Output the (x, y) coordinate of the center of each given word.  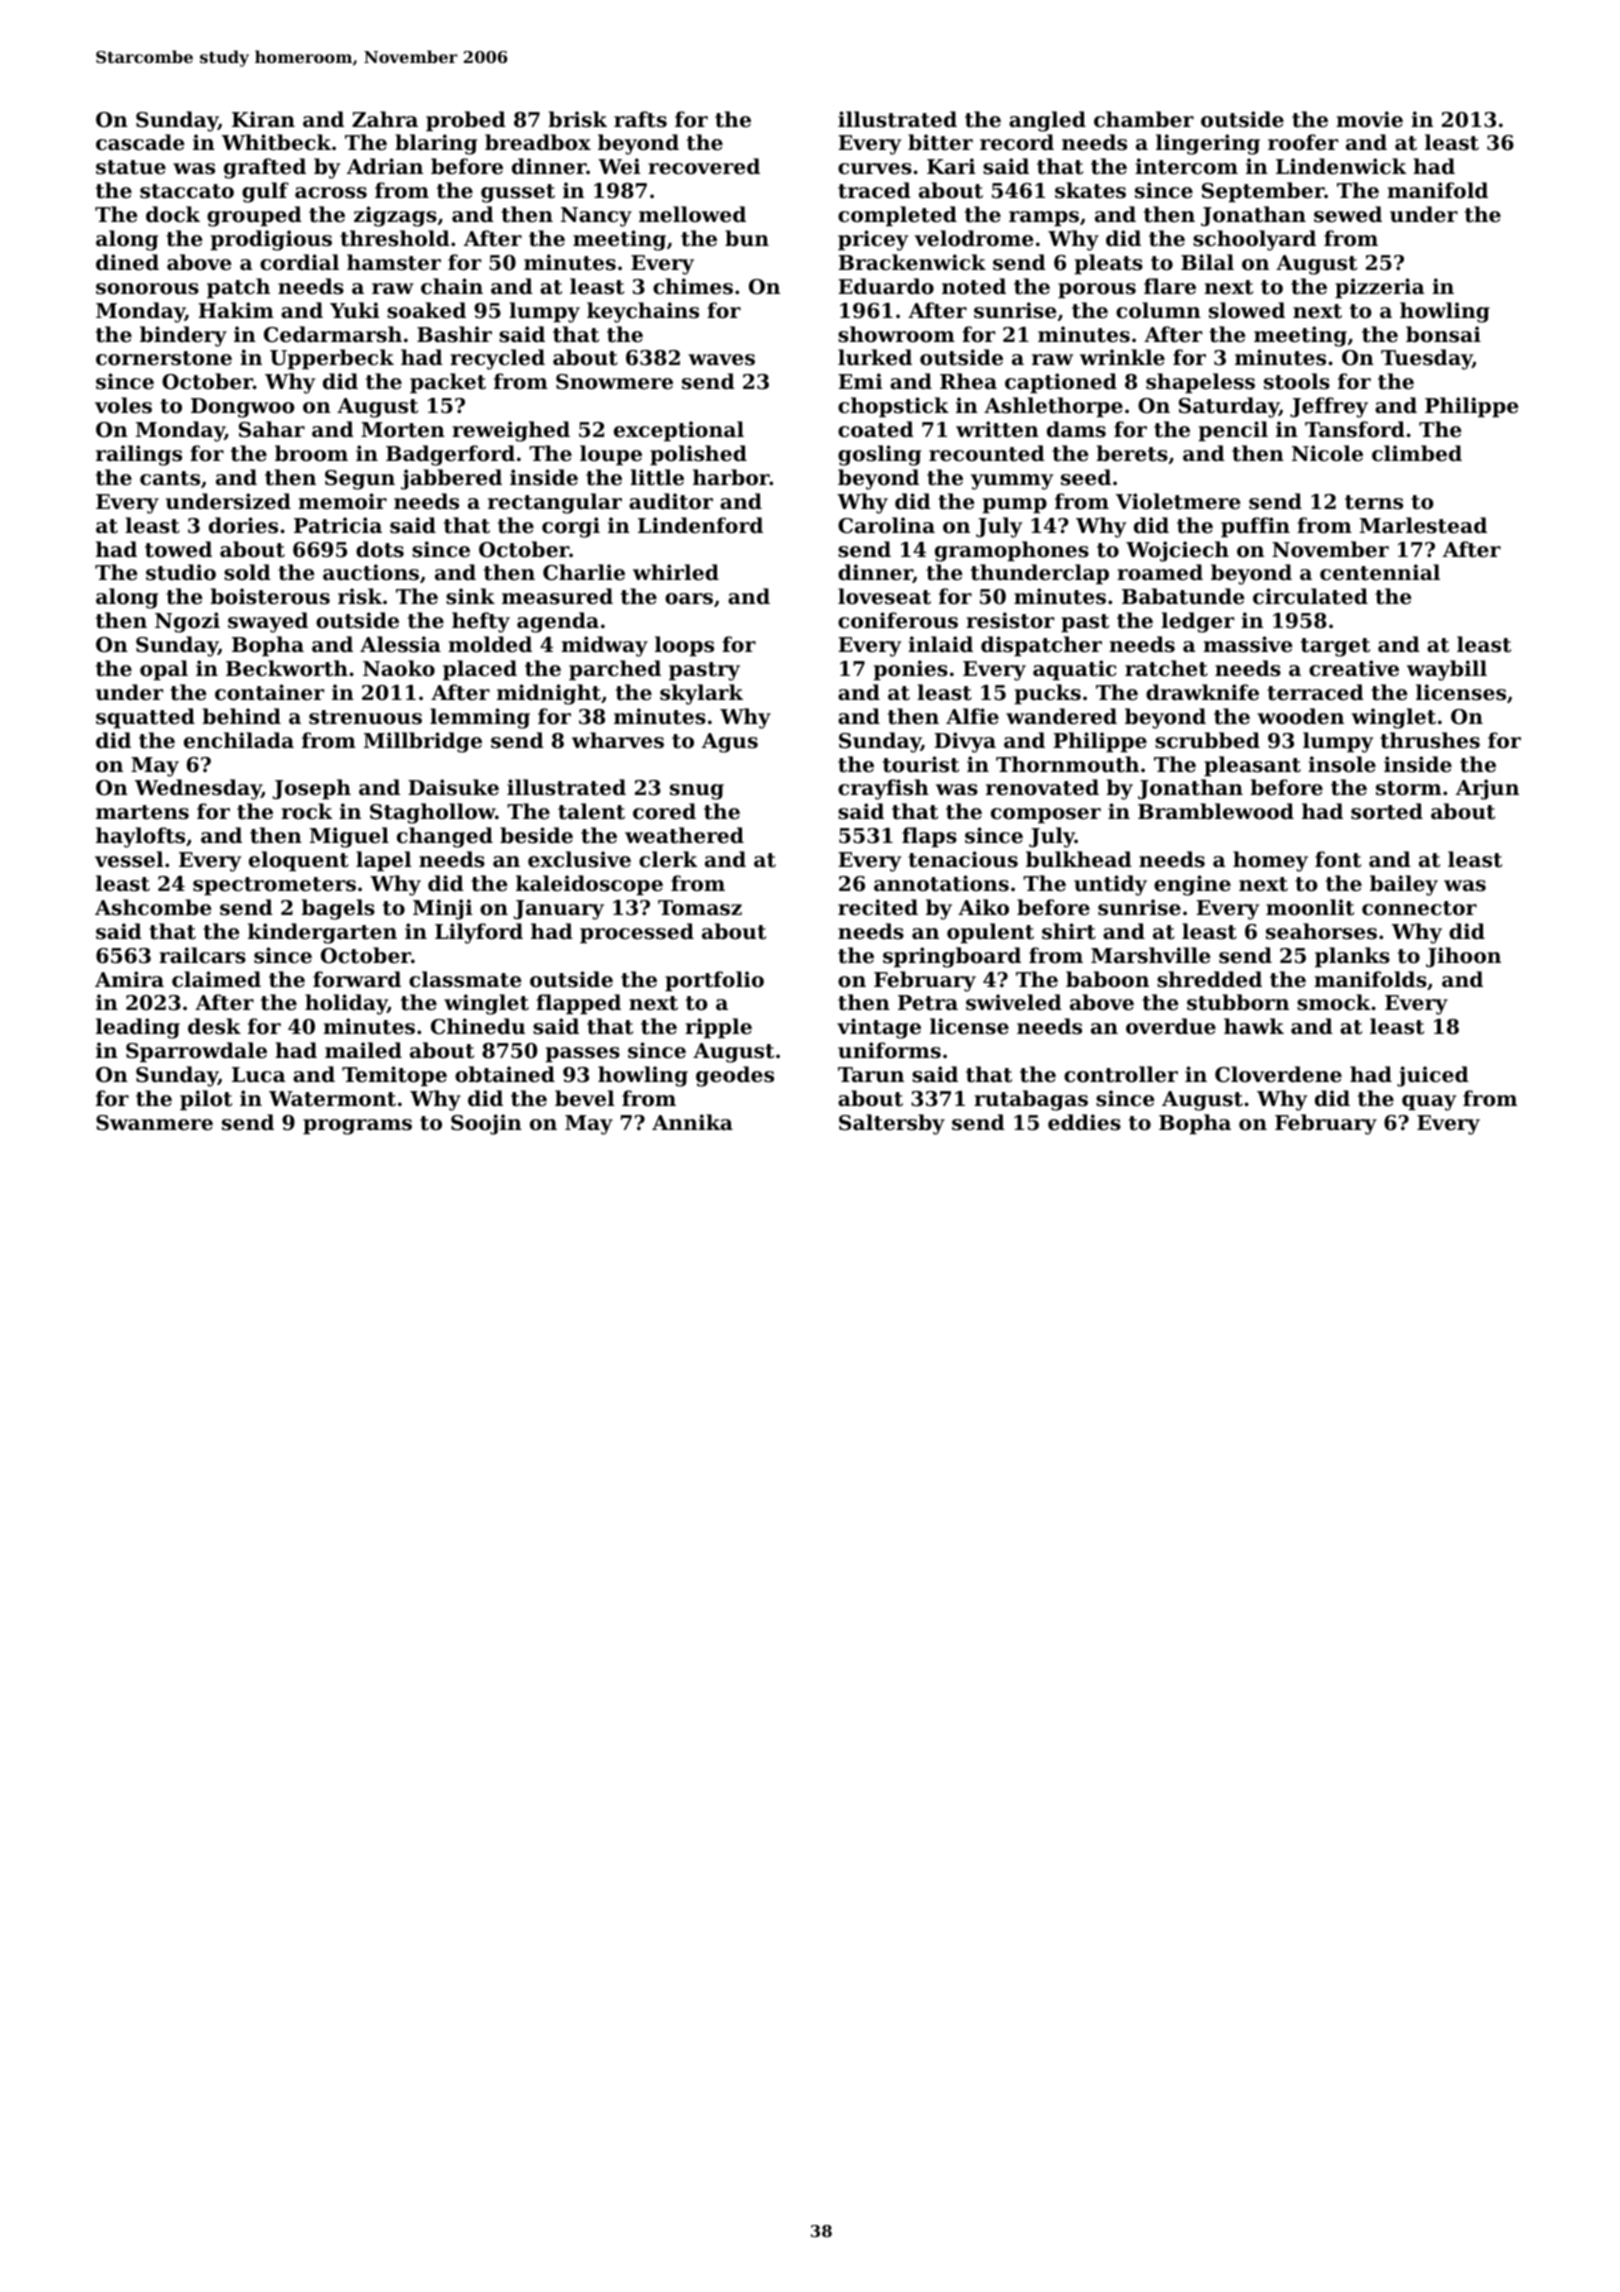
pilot (206, 1100)
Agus (730, 743)
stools (1297, 381)
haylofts (140, 837)
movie (1369, 119)
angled (1047, 121)
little (657, 477)
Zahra (385, 119)
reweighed (511, 431)
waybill (1447, 670)
